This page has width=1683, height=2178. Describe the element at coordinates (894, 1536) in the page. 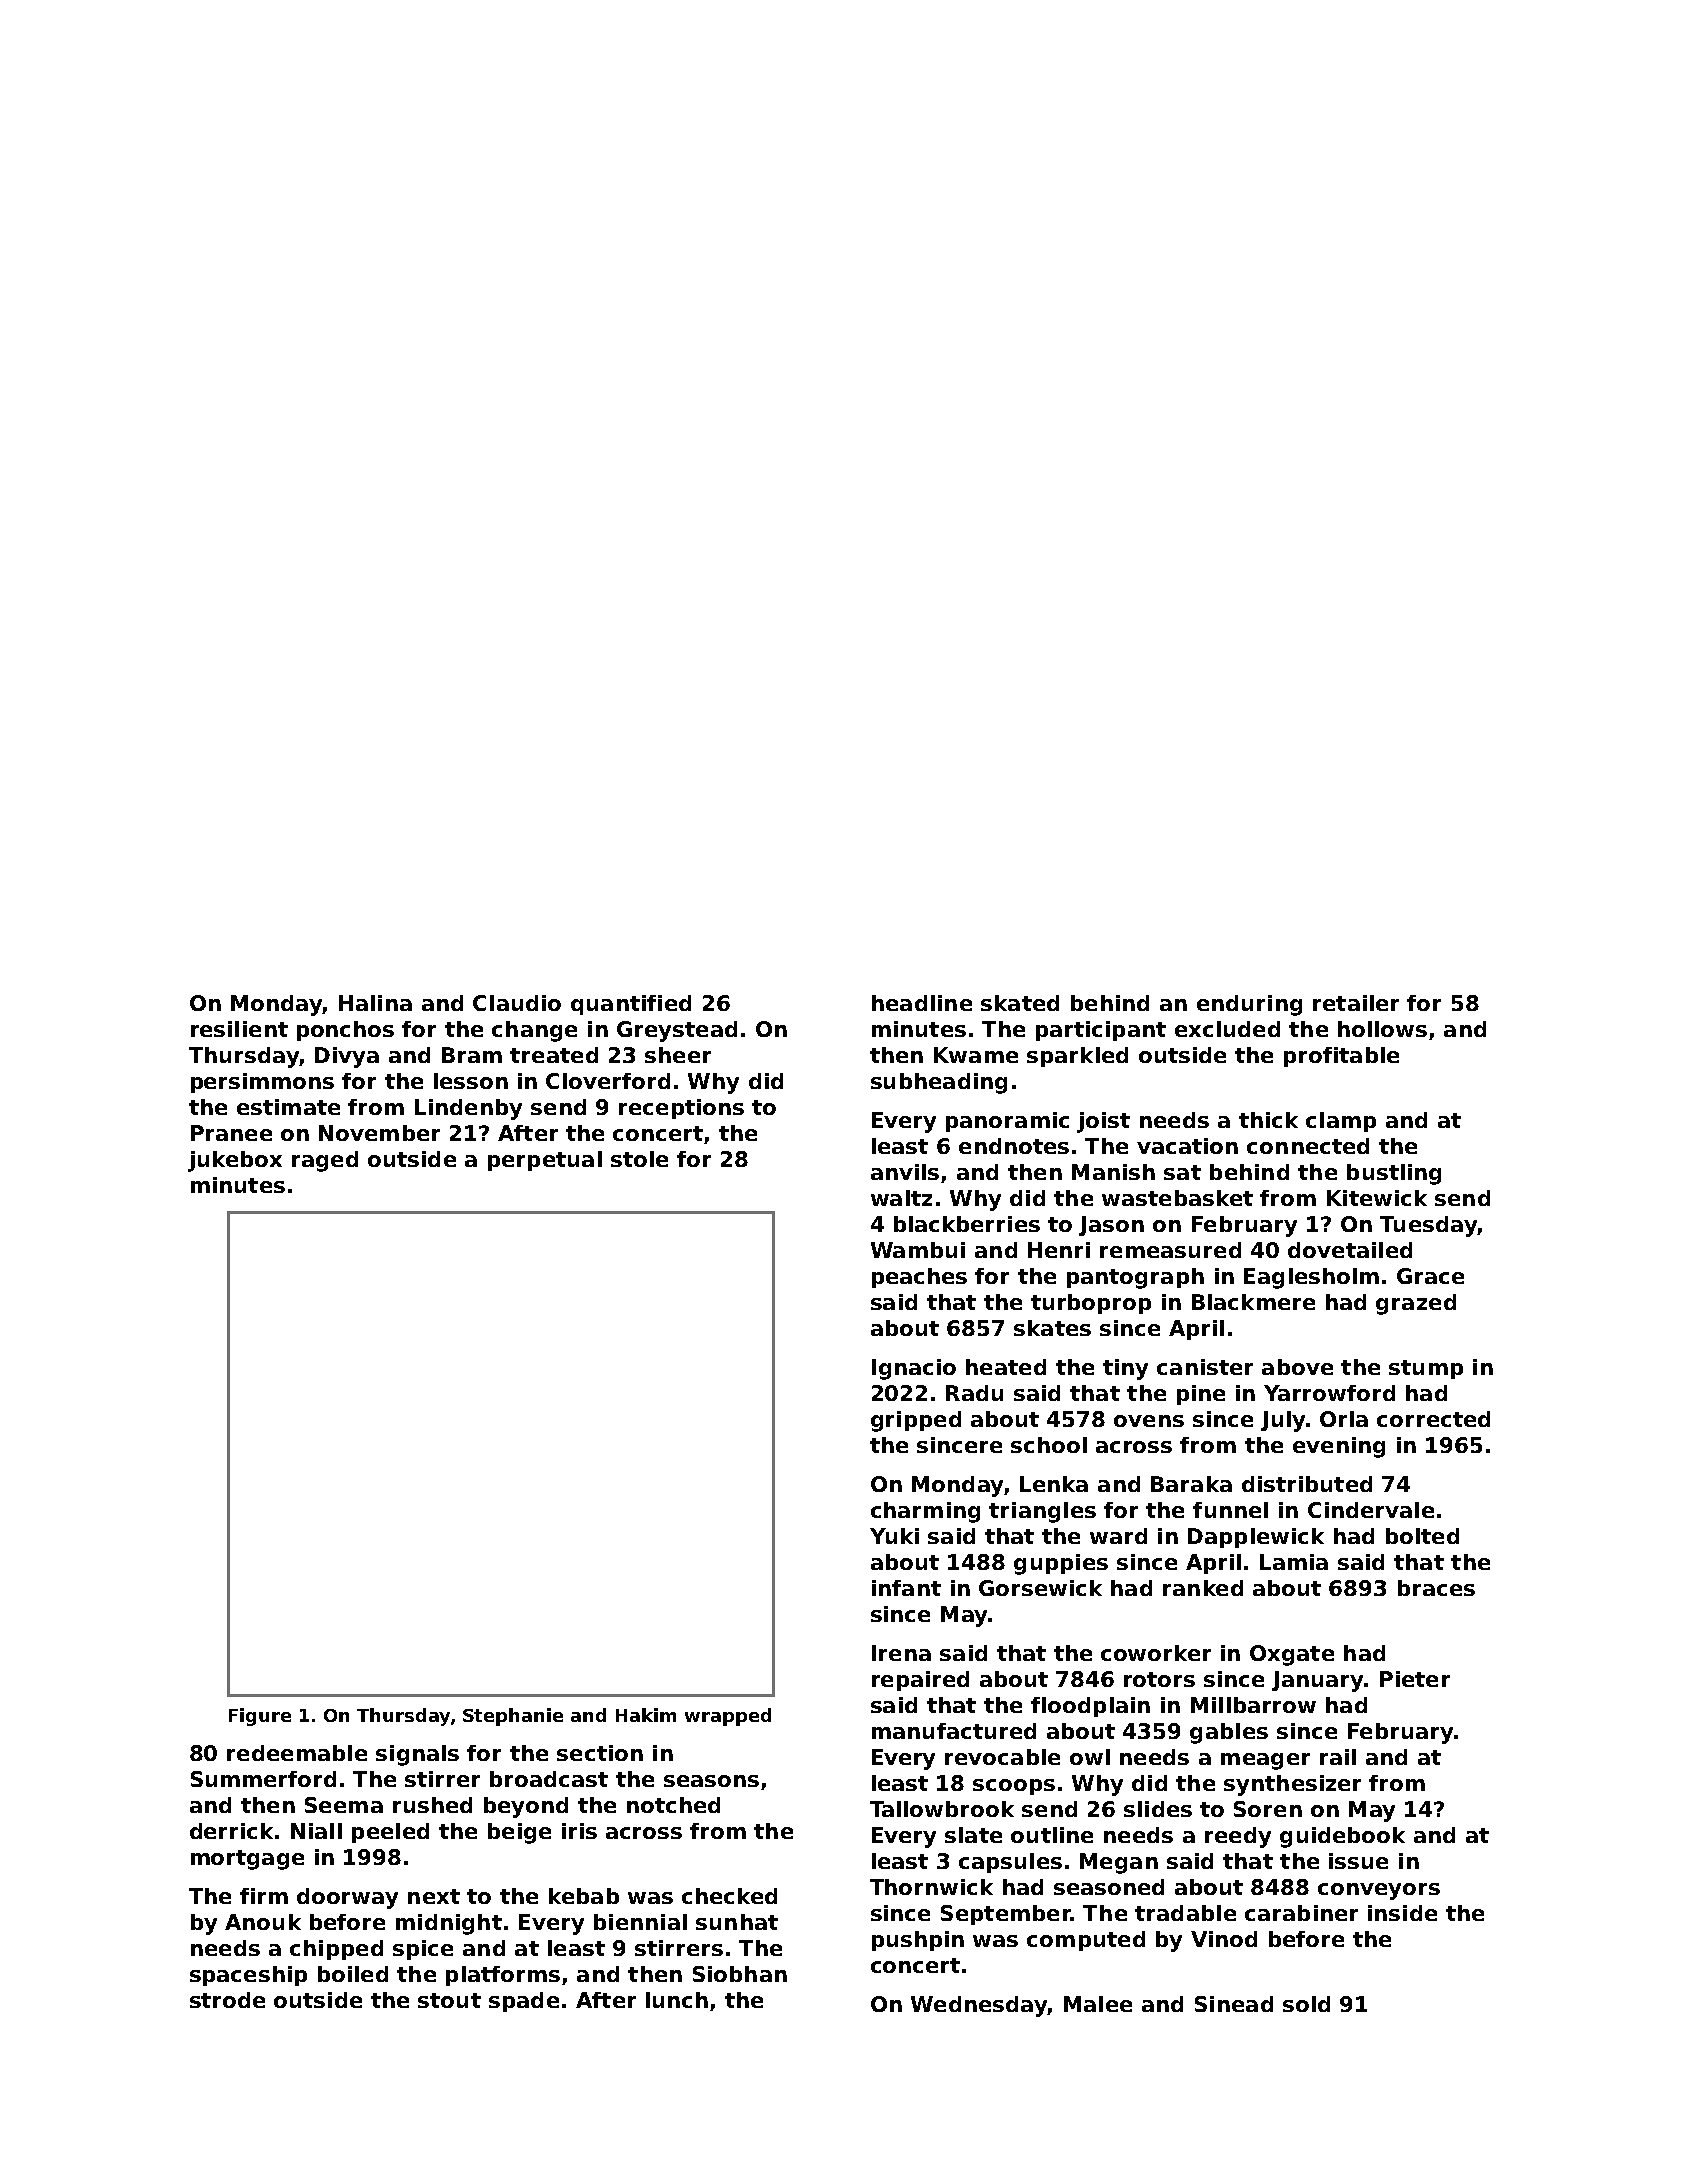

I see `Yuki` at that location.
